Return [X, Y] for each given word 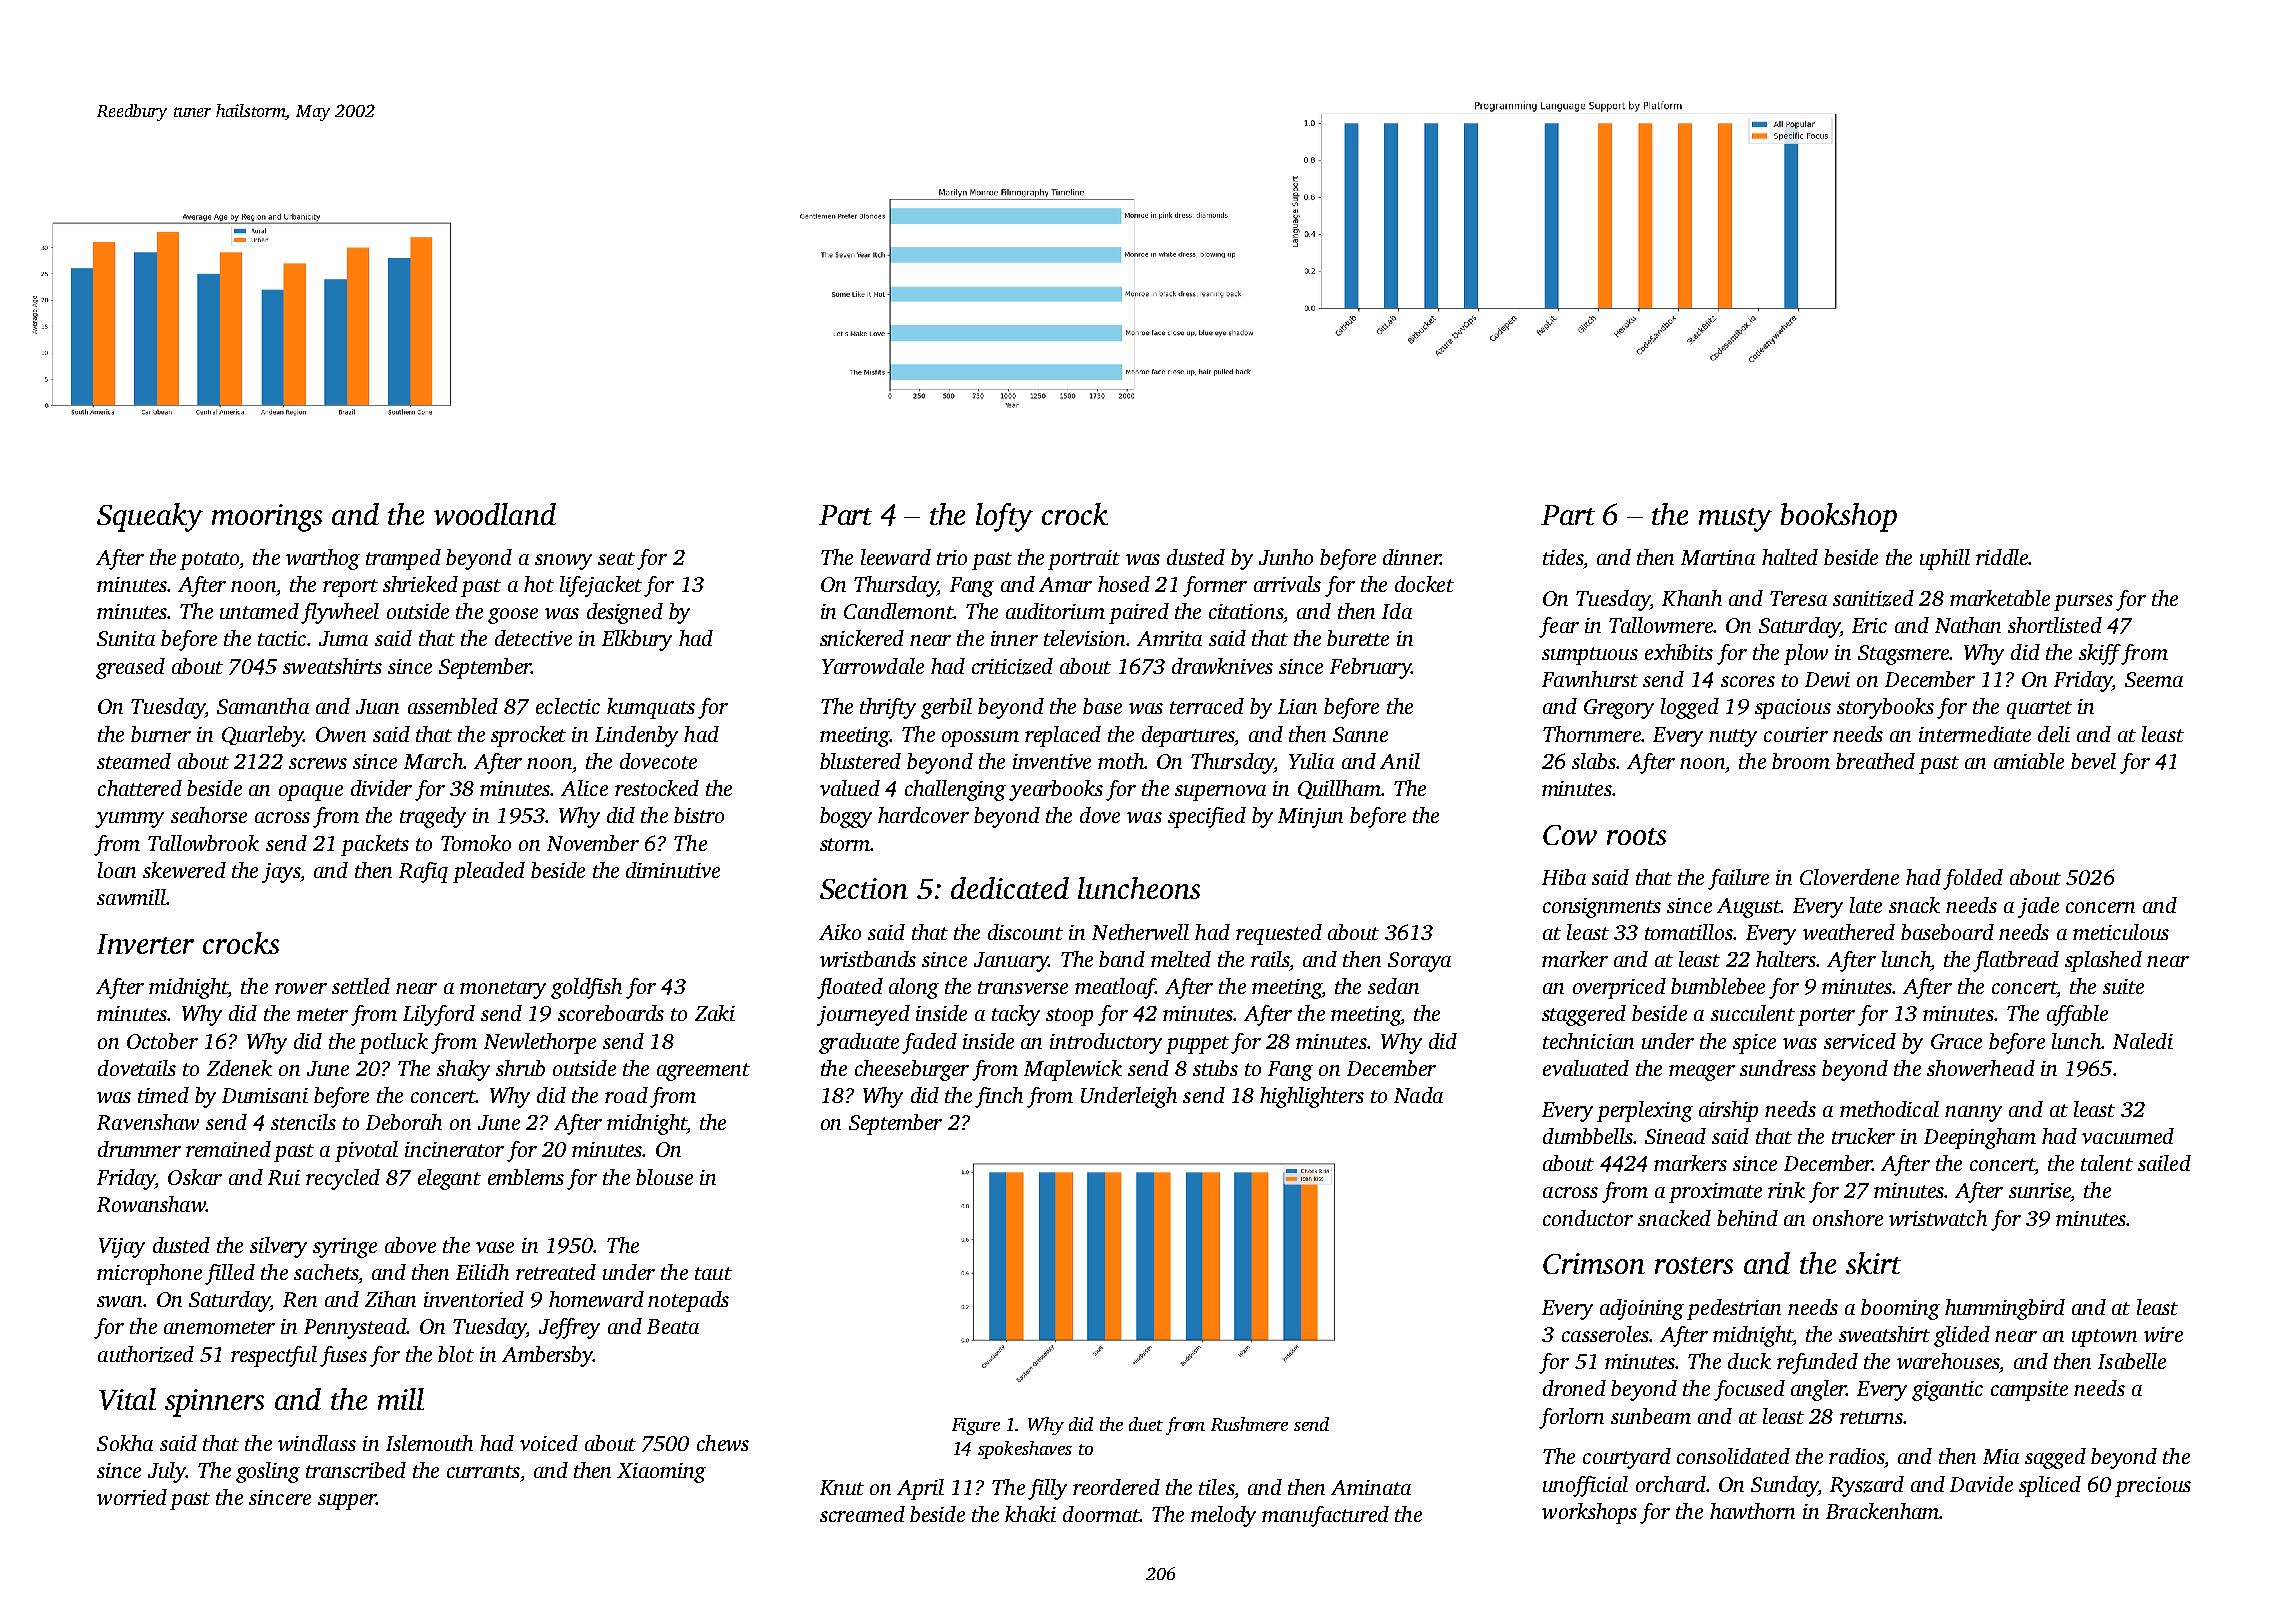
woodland [495, 514]
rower [301, 988]
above [410, 1245]
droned [1574, 1388]
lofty [1004, 517]
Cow [1570, 835]
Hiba [1564, 877]
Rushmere [1249, 1424]
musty [1735, 520]
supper [347, 1502]
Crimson [1594, 1263]
